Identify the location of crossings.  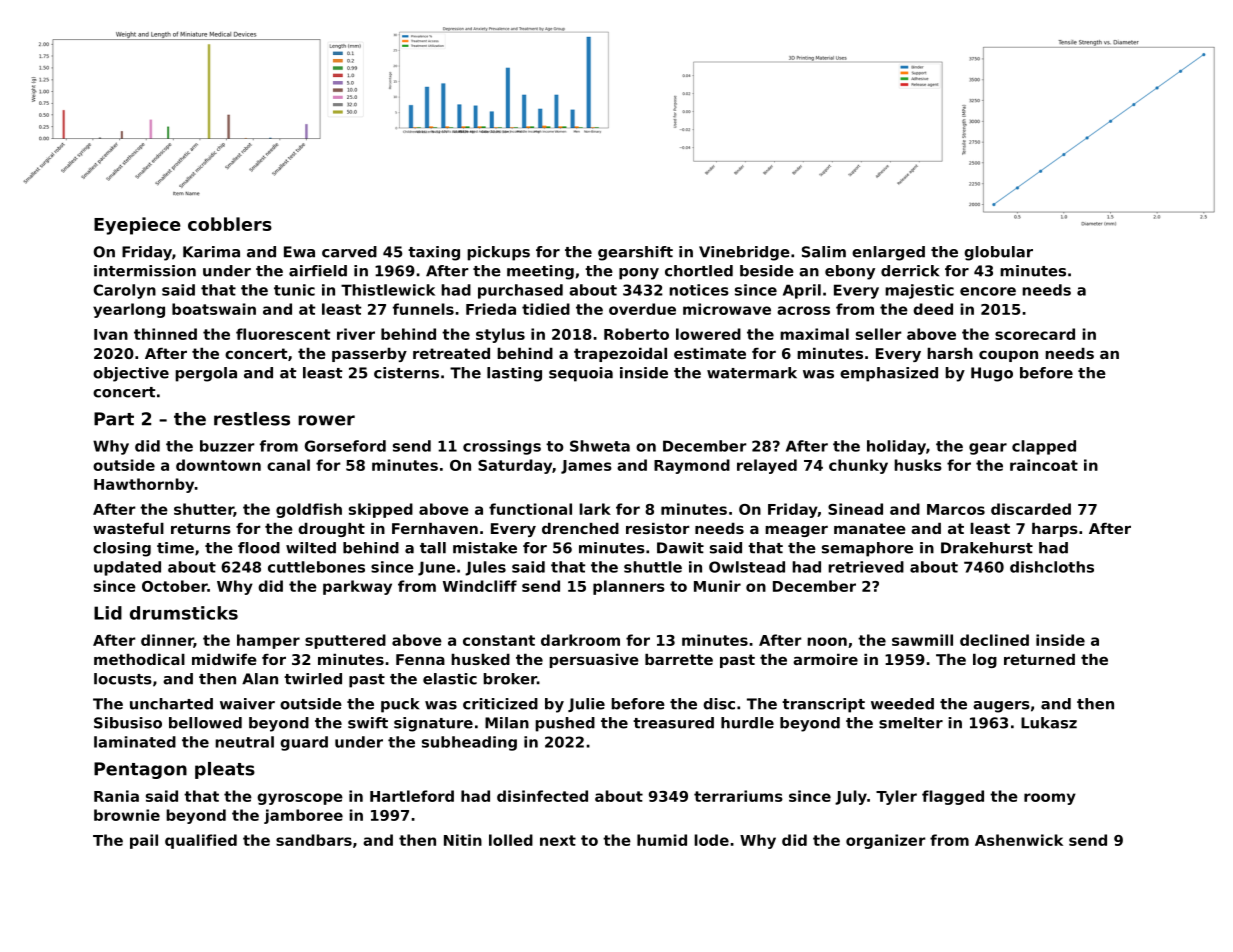
(502, 447).
